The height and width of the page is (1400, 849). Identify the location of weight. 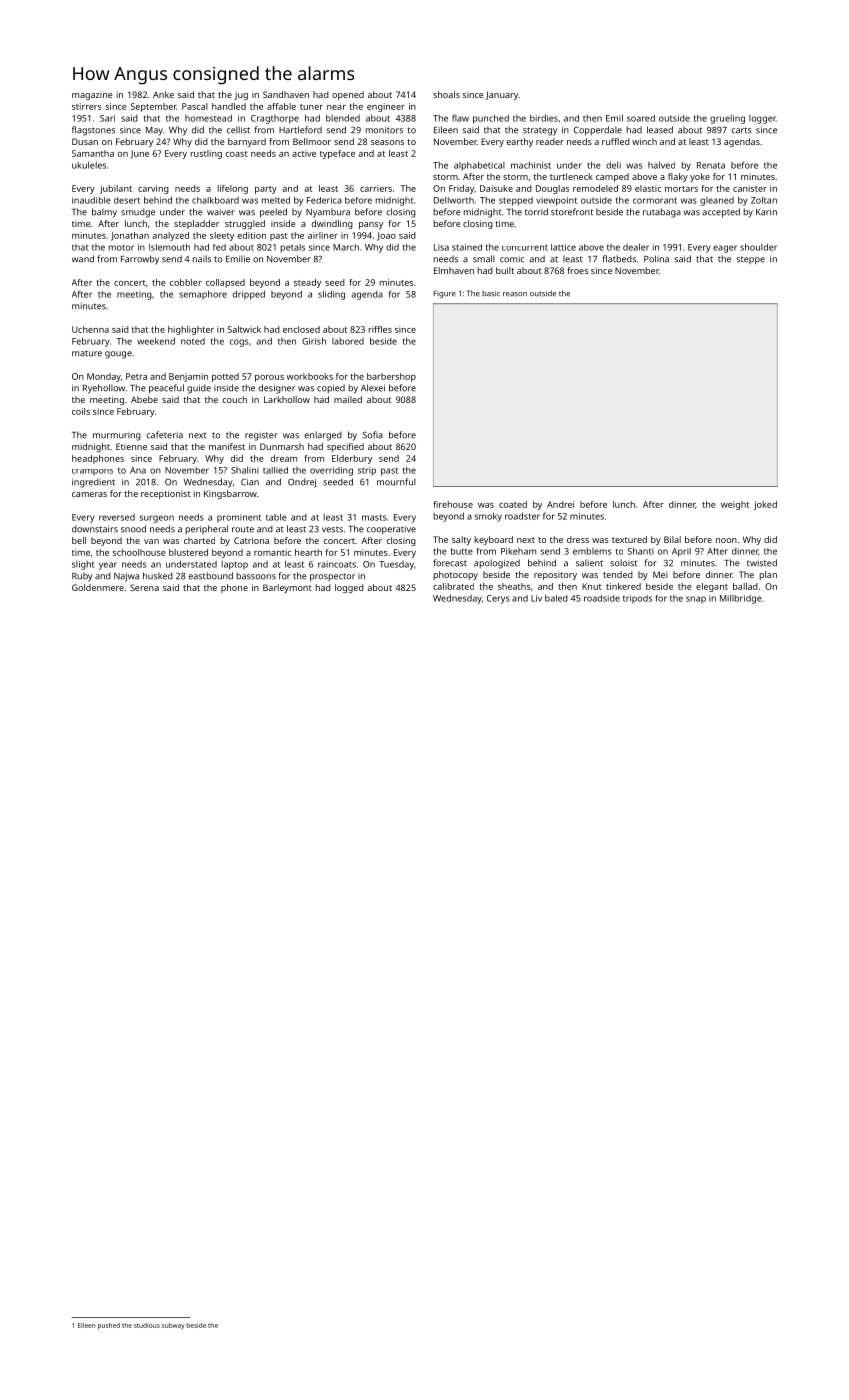
(735, 505).
